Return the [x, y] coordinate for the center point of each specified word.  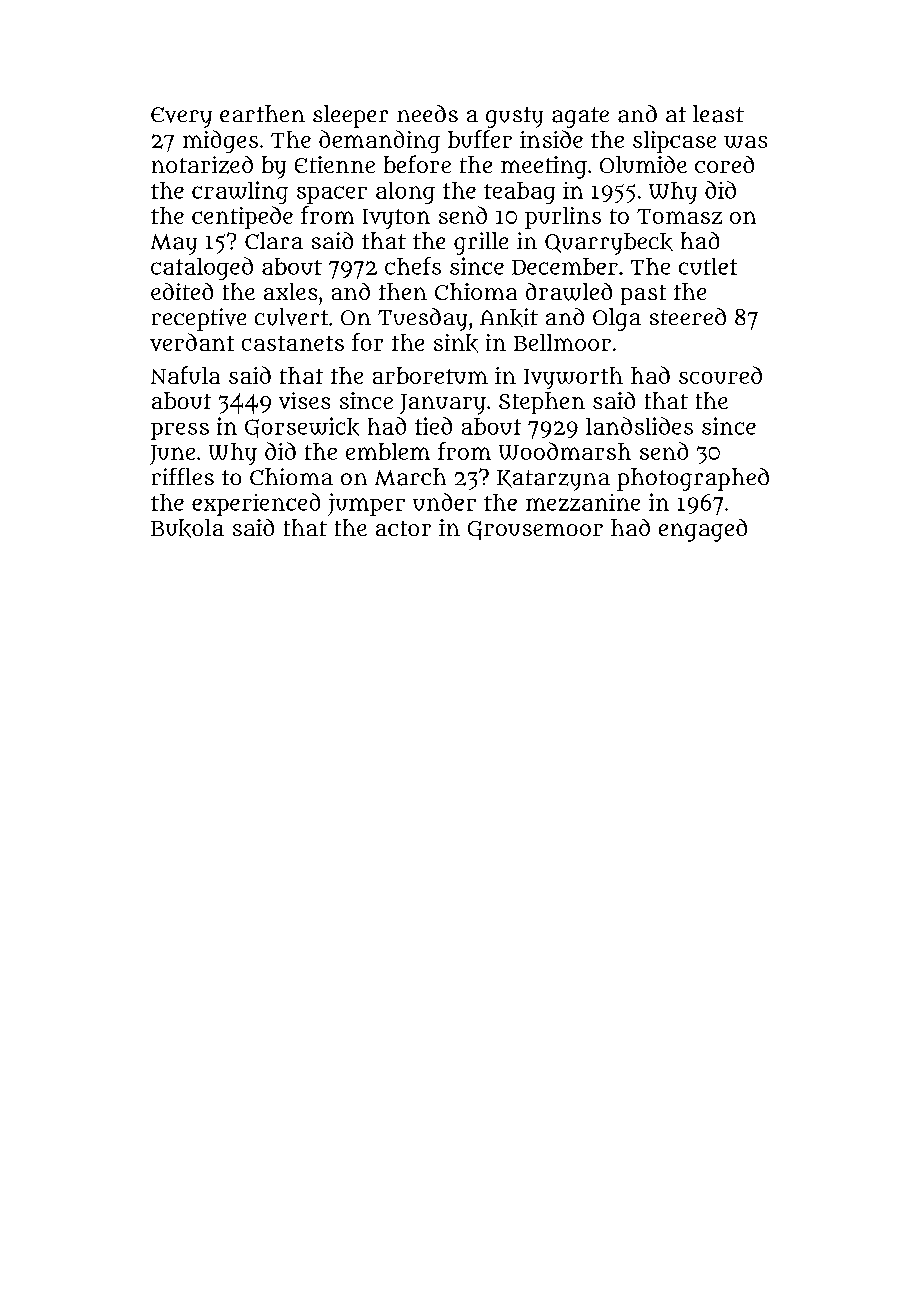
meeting [544, 167]
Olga [617, 319]
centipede [242, 217]
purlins [563, 218]
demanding [379, 141]
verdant [192, 342]
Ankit [509, 317]
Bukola [187, 528]
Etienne [335, 164]
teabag [519, 193]
